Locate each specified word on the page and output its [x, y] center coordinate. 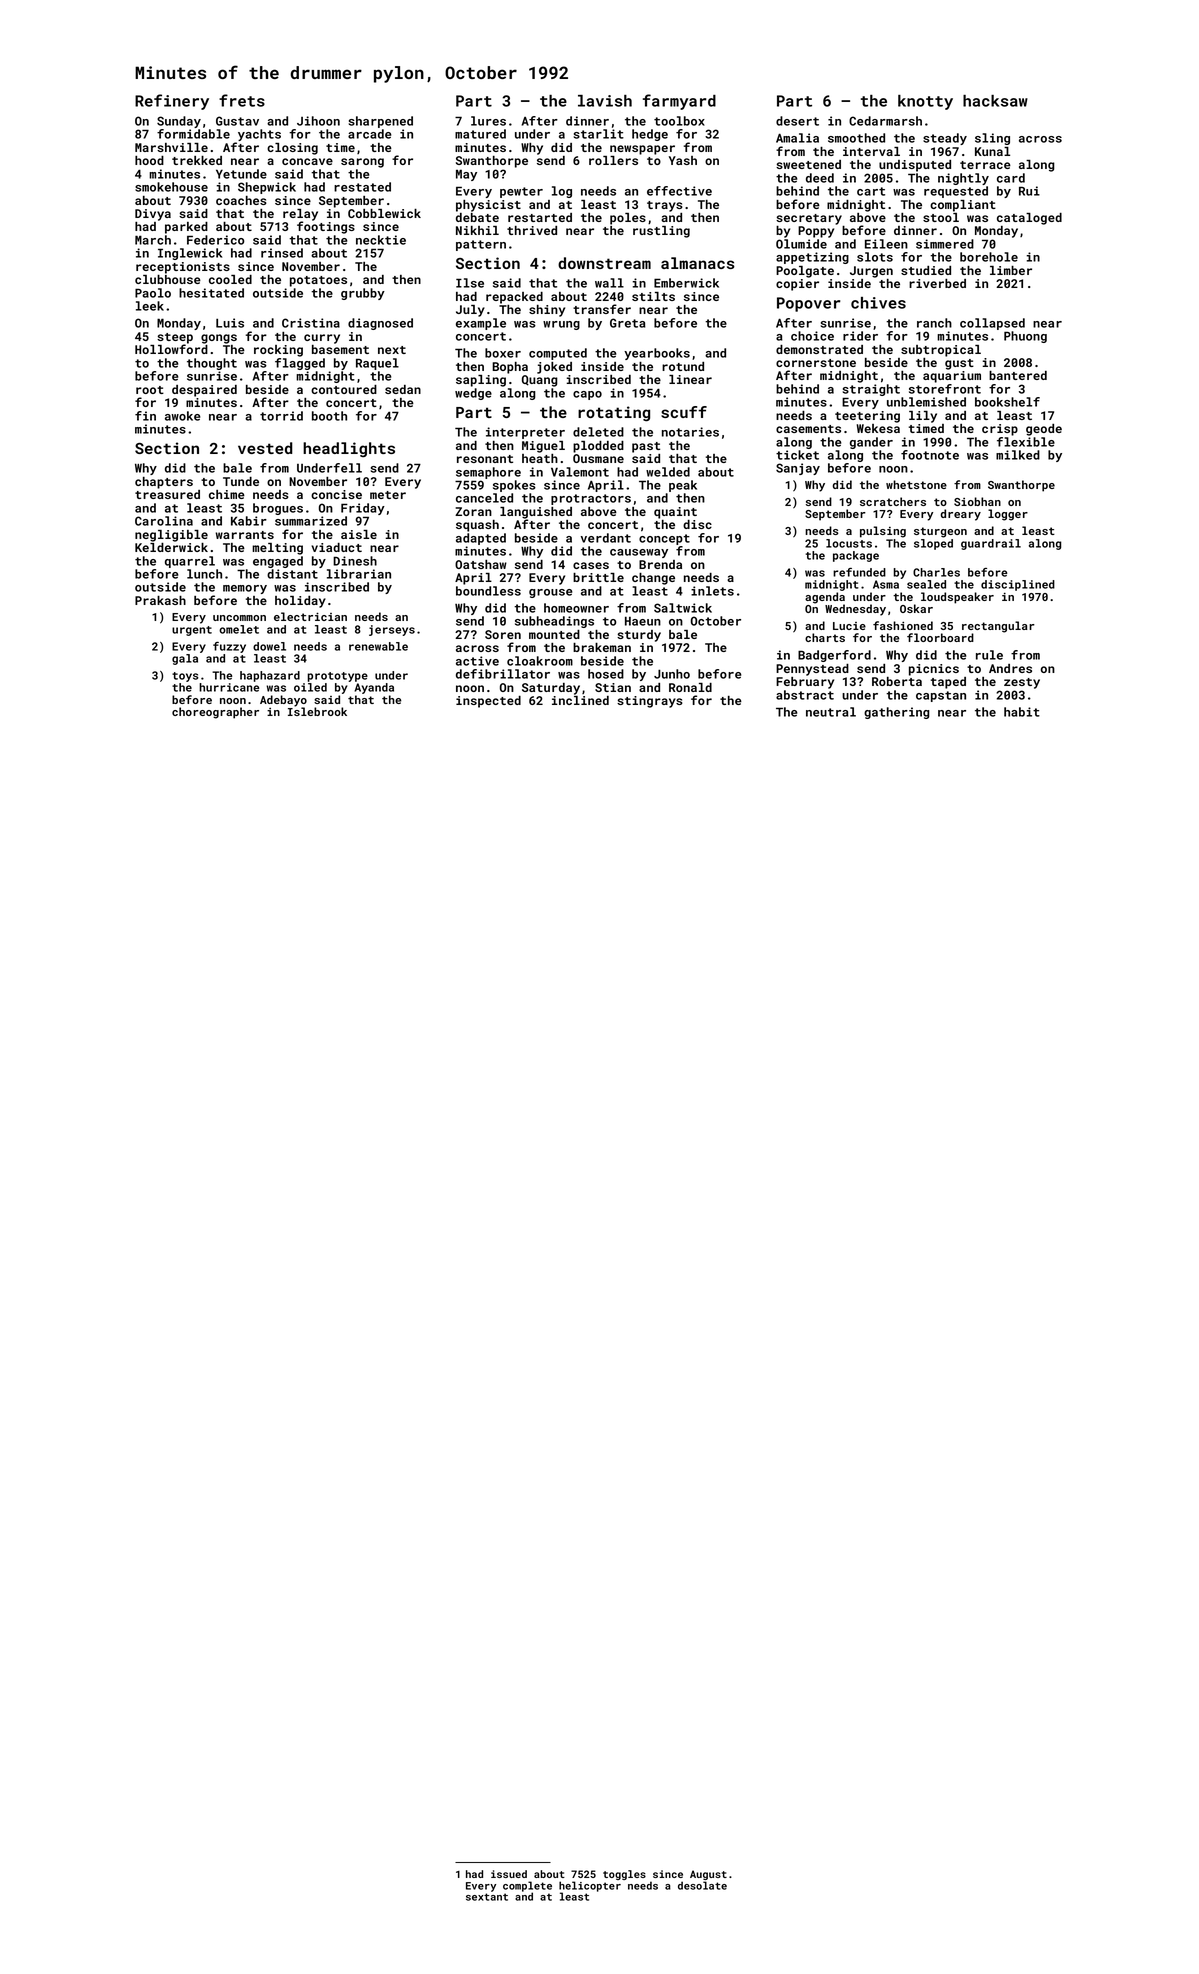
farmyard [679, 102]
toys [185, 677]
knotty [925, 102]
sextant [487, 1897]
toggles [624, 1875]
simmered [945, 244]
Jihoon [318, 121]
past [646, 447]
